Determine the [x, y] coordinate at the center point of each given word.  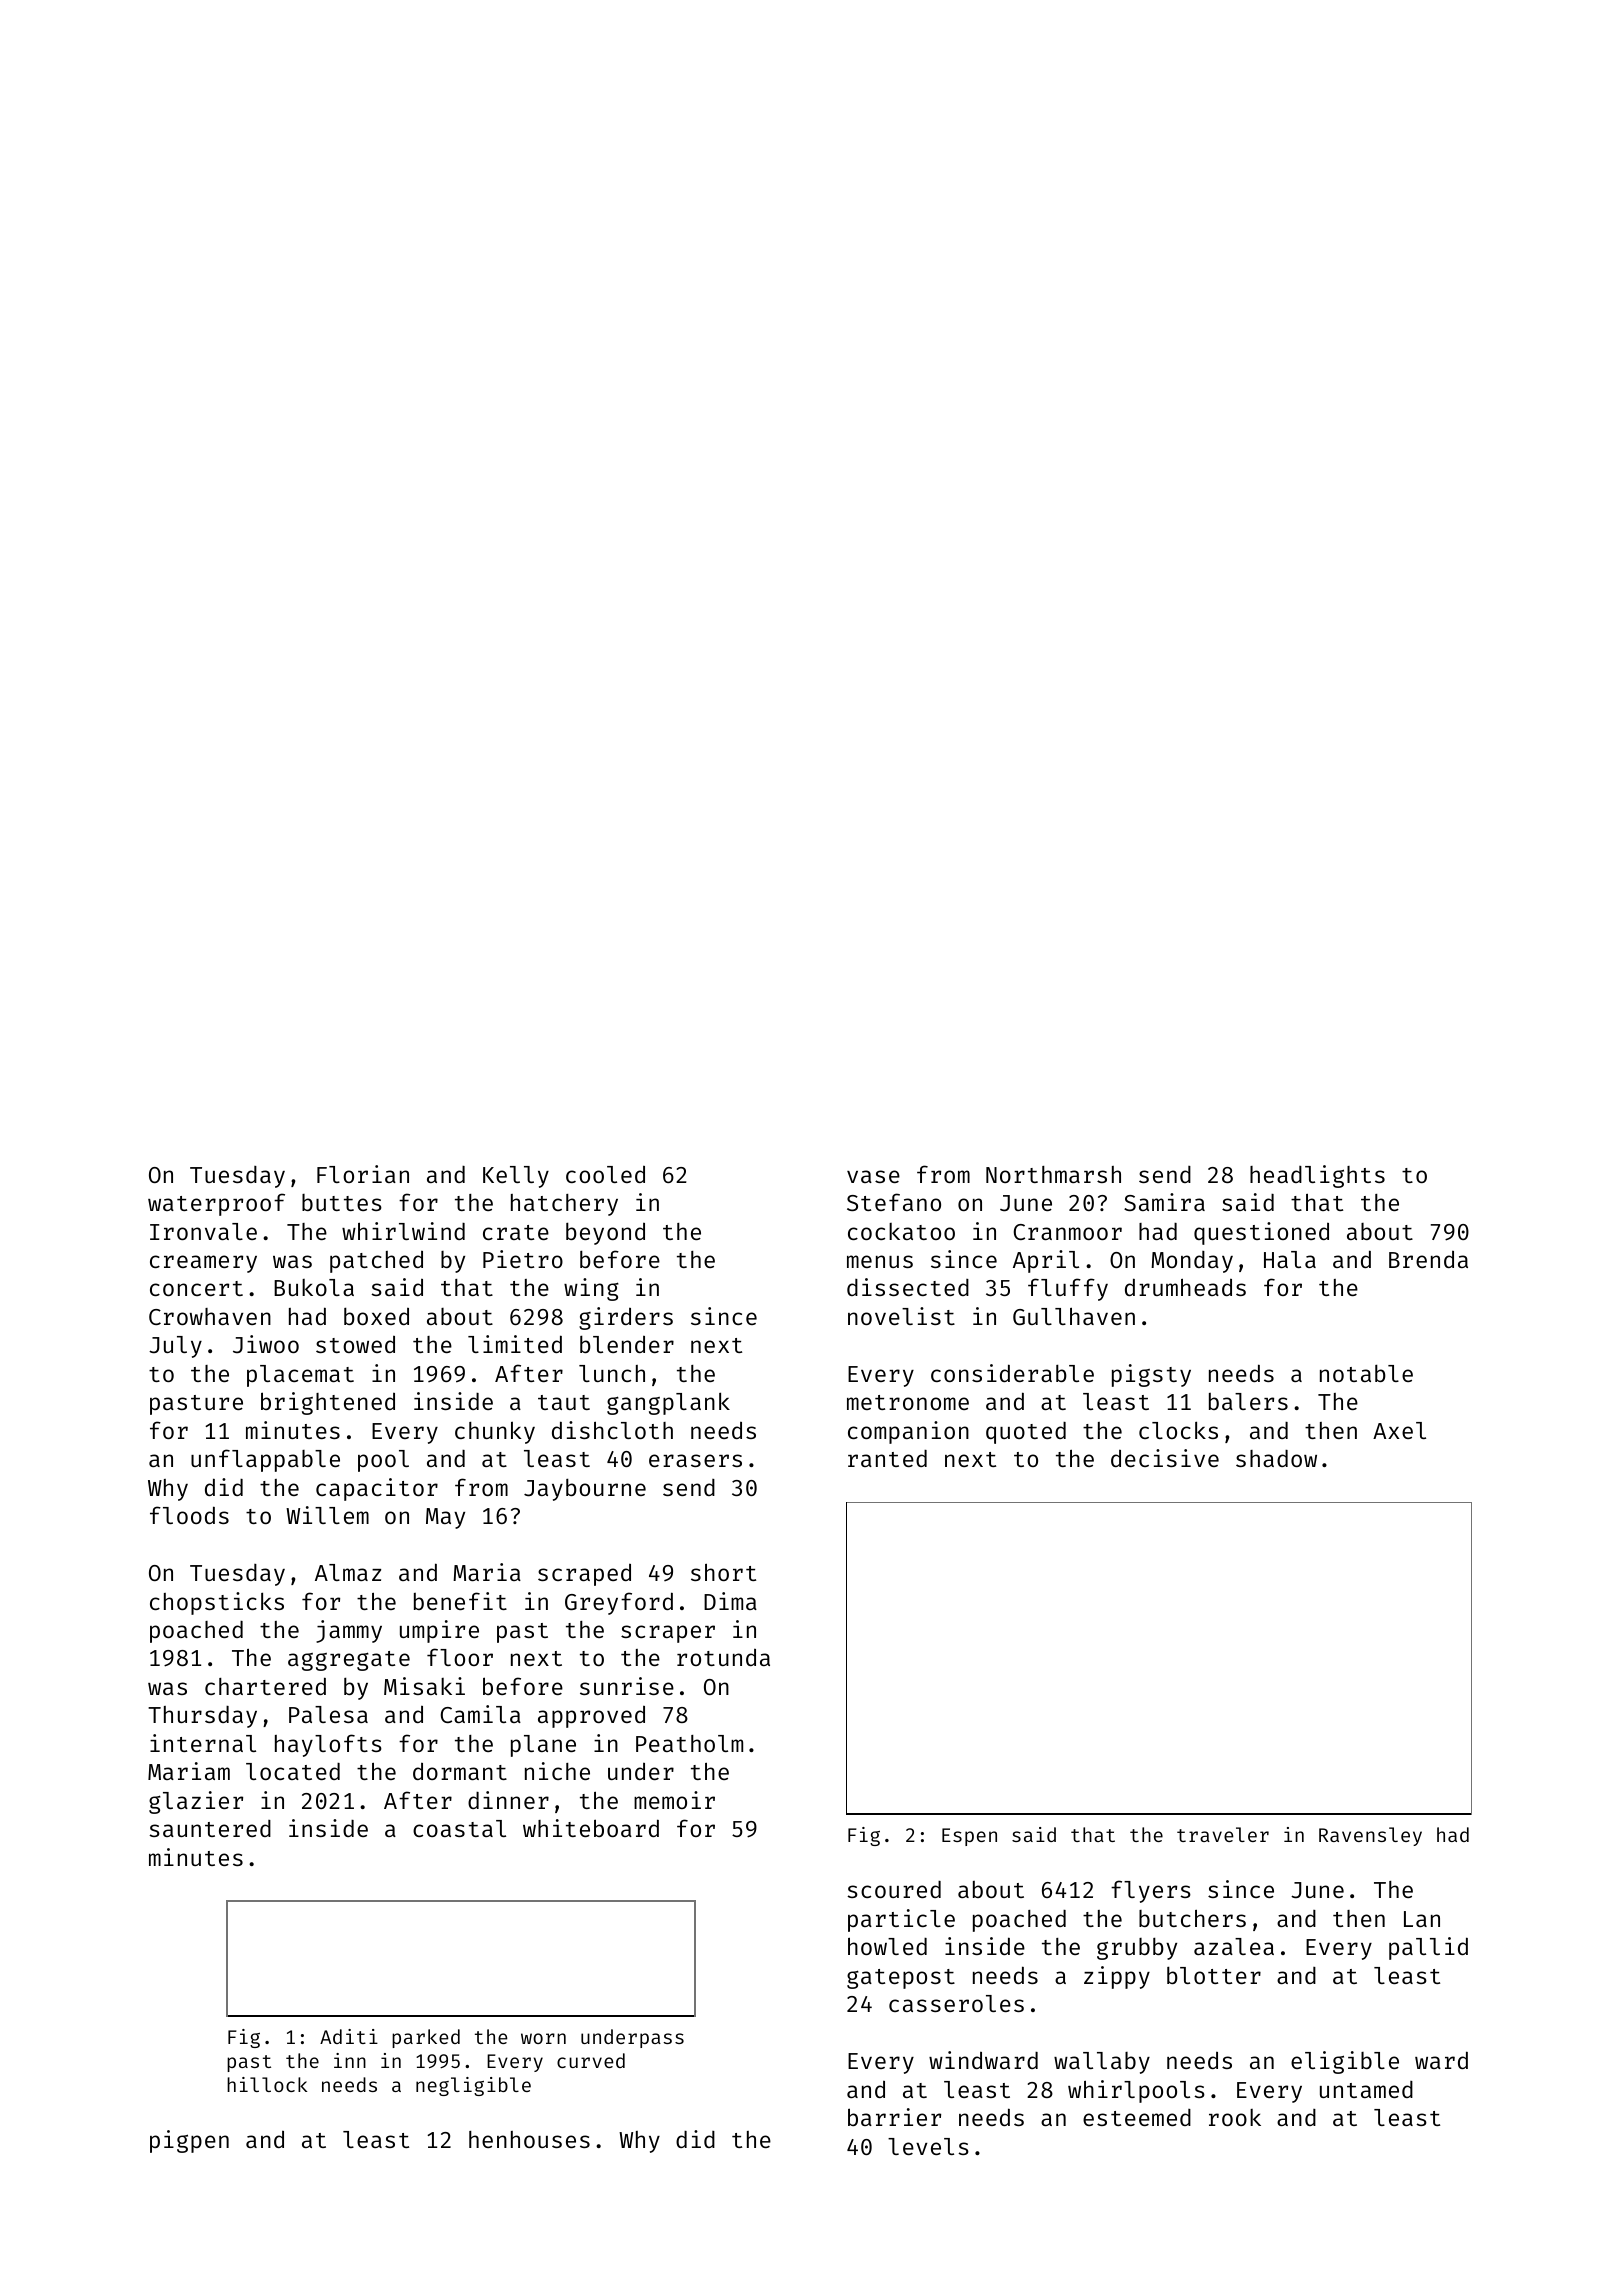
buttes [342, 1202]
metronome [908, 1402]
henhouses [529, 2139]
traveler [1223, 1834]
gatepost [901, 1979]
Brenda [1428, 1259]
